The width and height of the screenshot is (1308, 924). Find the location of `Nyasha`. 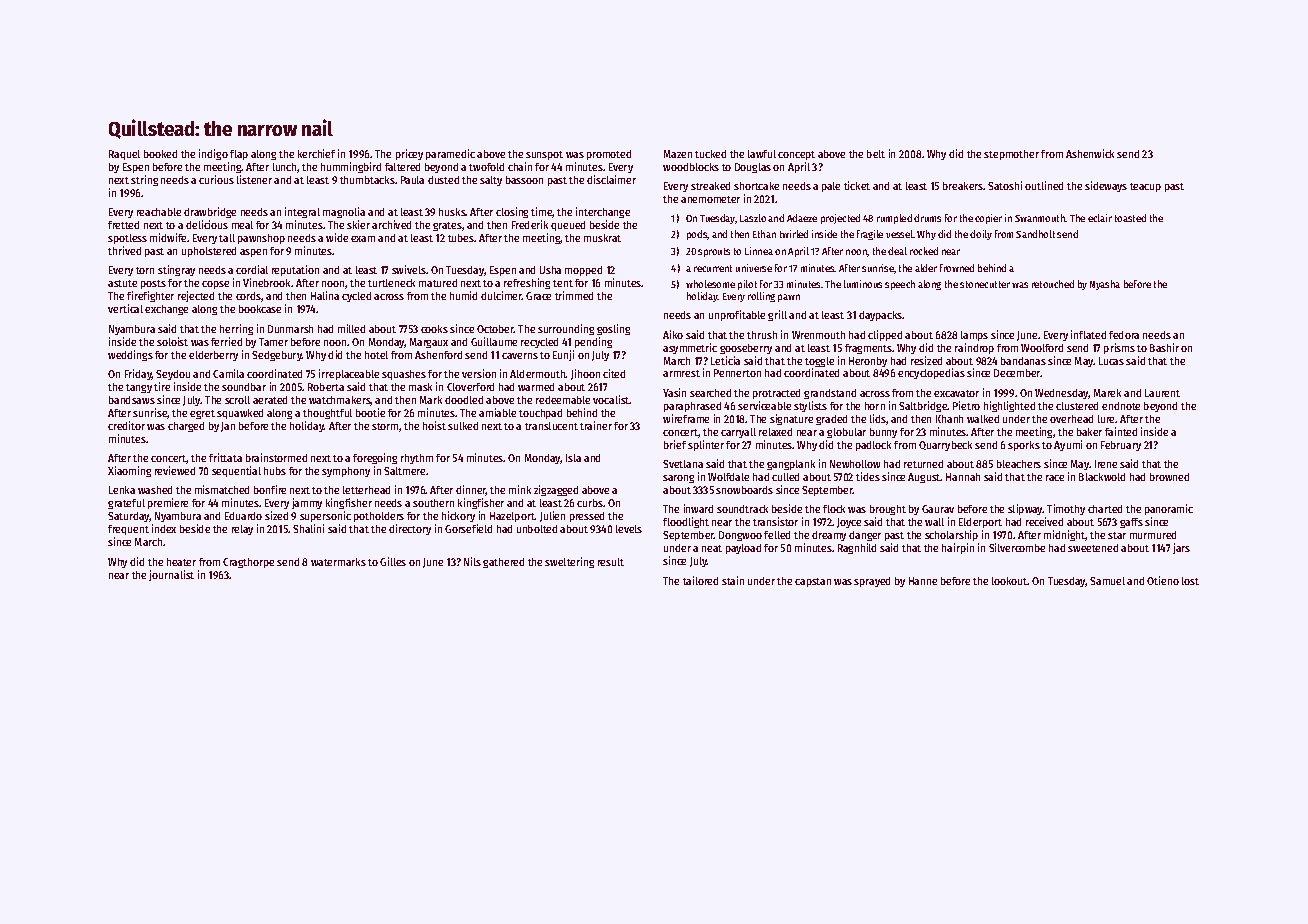

Nyasha is located at coordinates (1105, 285).
